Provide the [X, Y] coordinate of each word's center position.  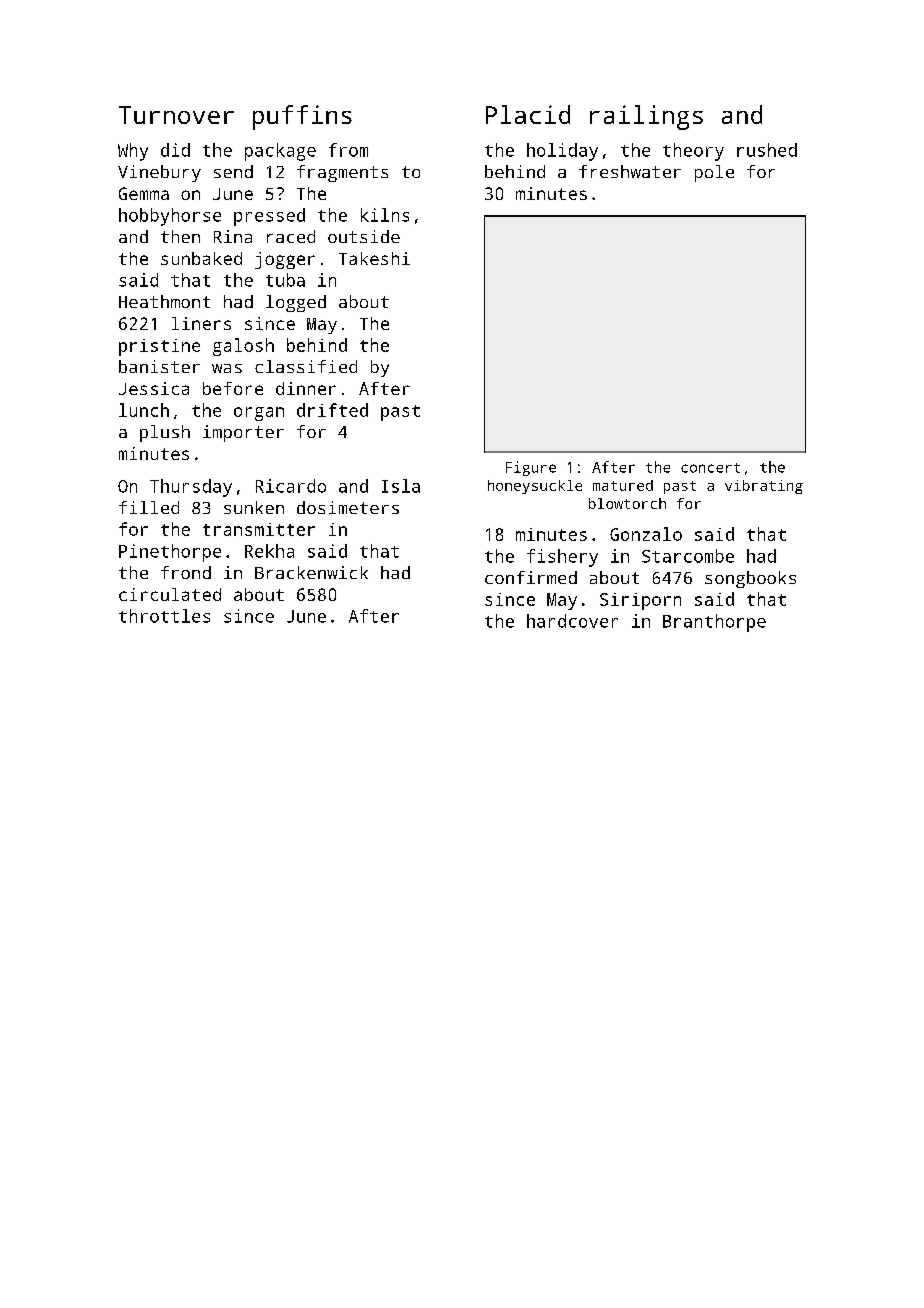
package [280, 152]
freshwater [630, 171]
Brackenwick [311, 572]
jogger [285, 260]
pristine [159, 347]
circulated [170, 594]
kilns [385, 215]
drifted [332, 410]
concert [710, 468]
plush [165, 433]
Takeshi [374, 258]
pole [714, 173]
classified [306, 366]
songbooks [750, 579]
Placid [528, 114]
